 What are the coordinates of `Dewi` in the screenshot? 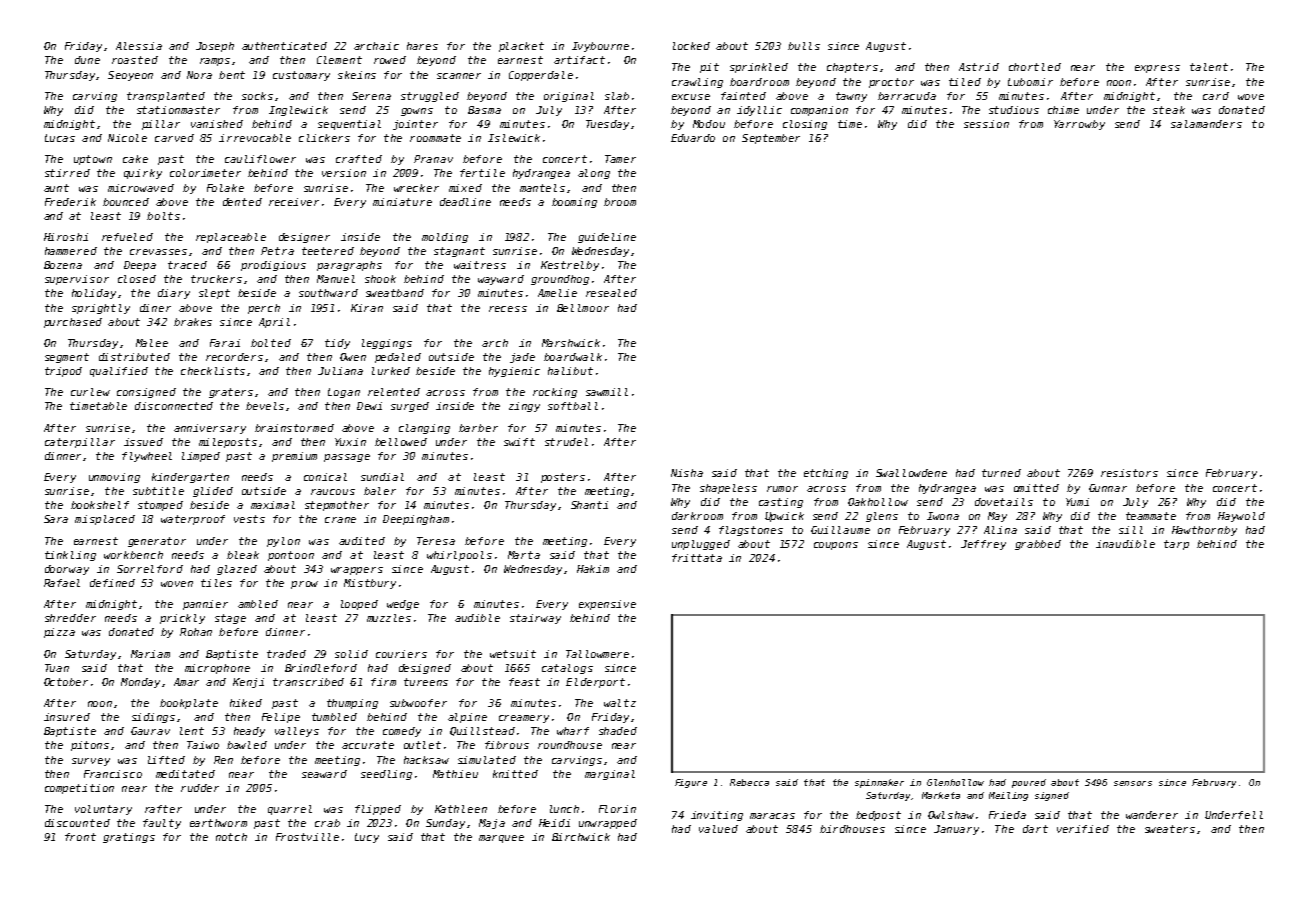 It's located at (369, 406).
